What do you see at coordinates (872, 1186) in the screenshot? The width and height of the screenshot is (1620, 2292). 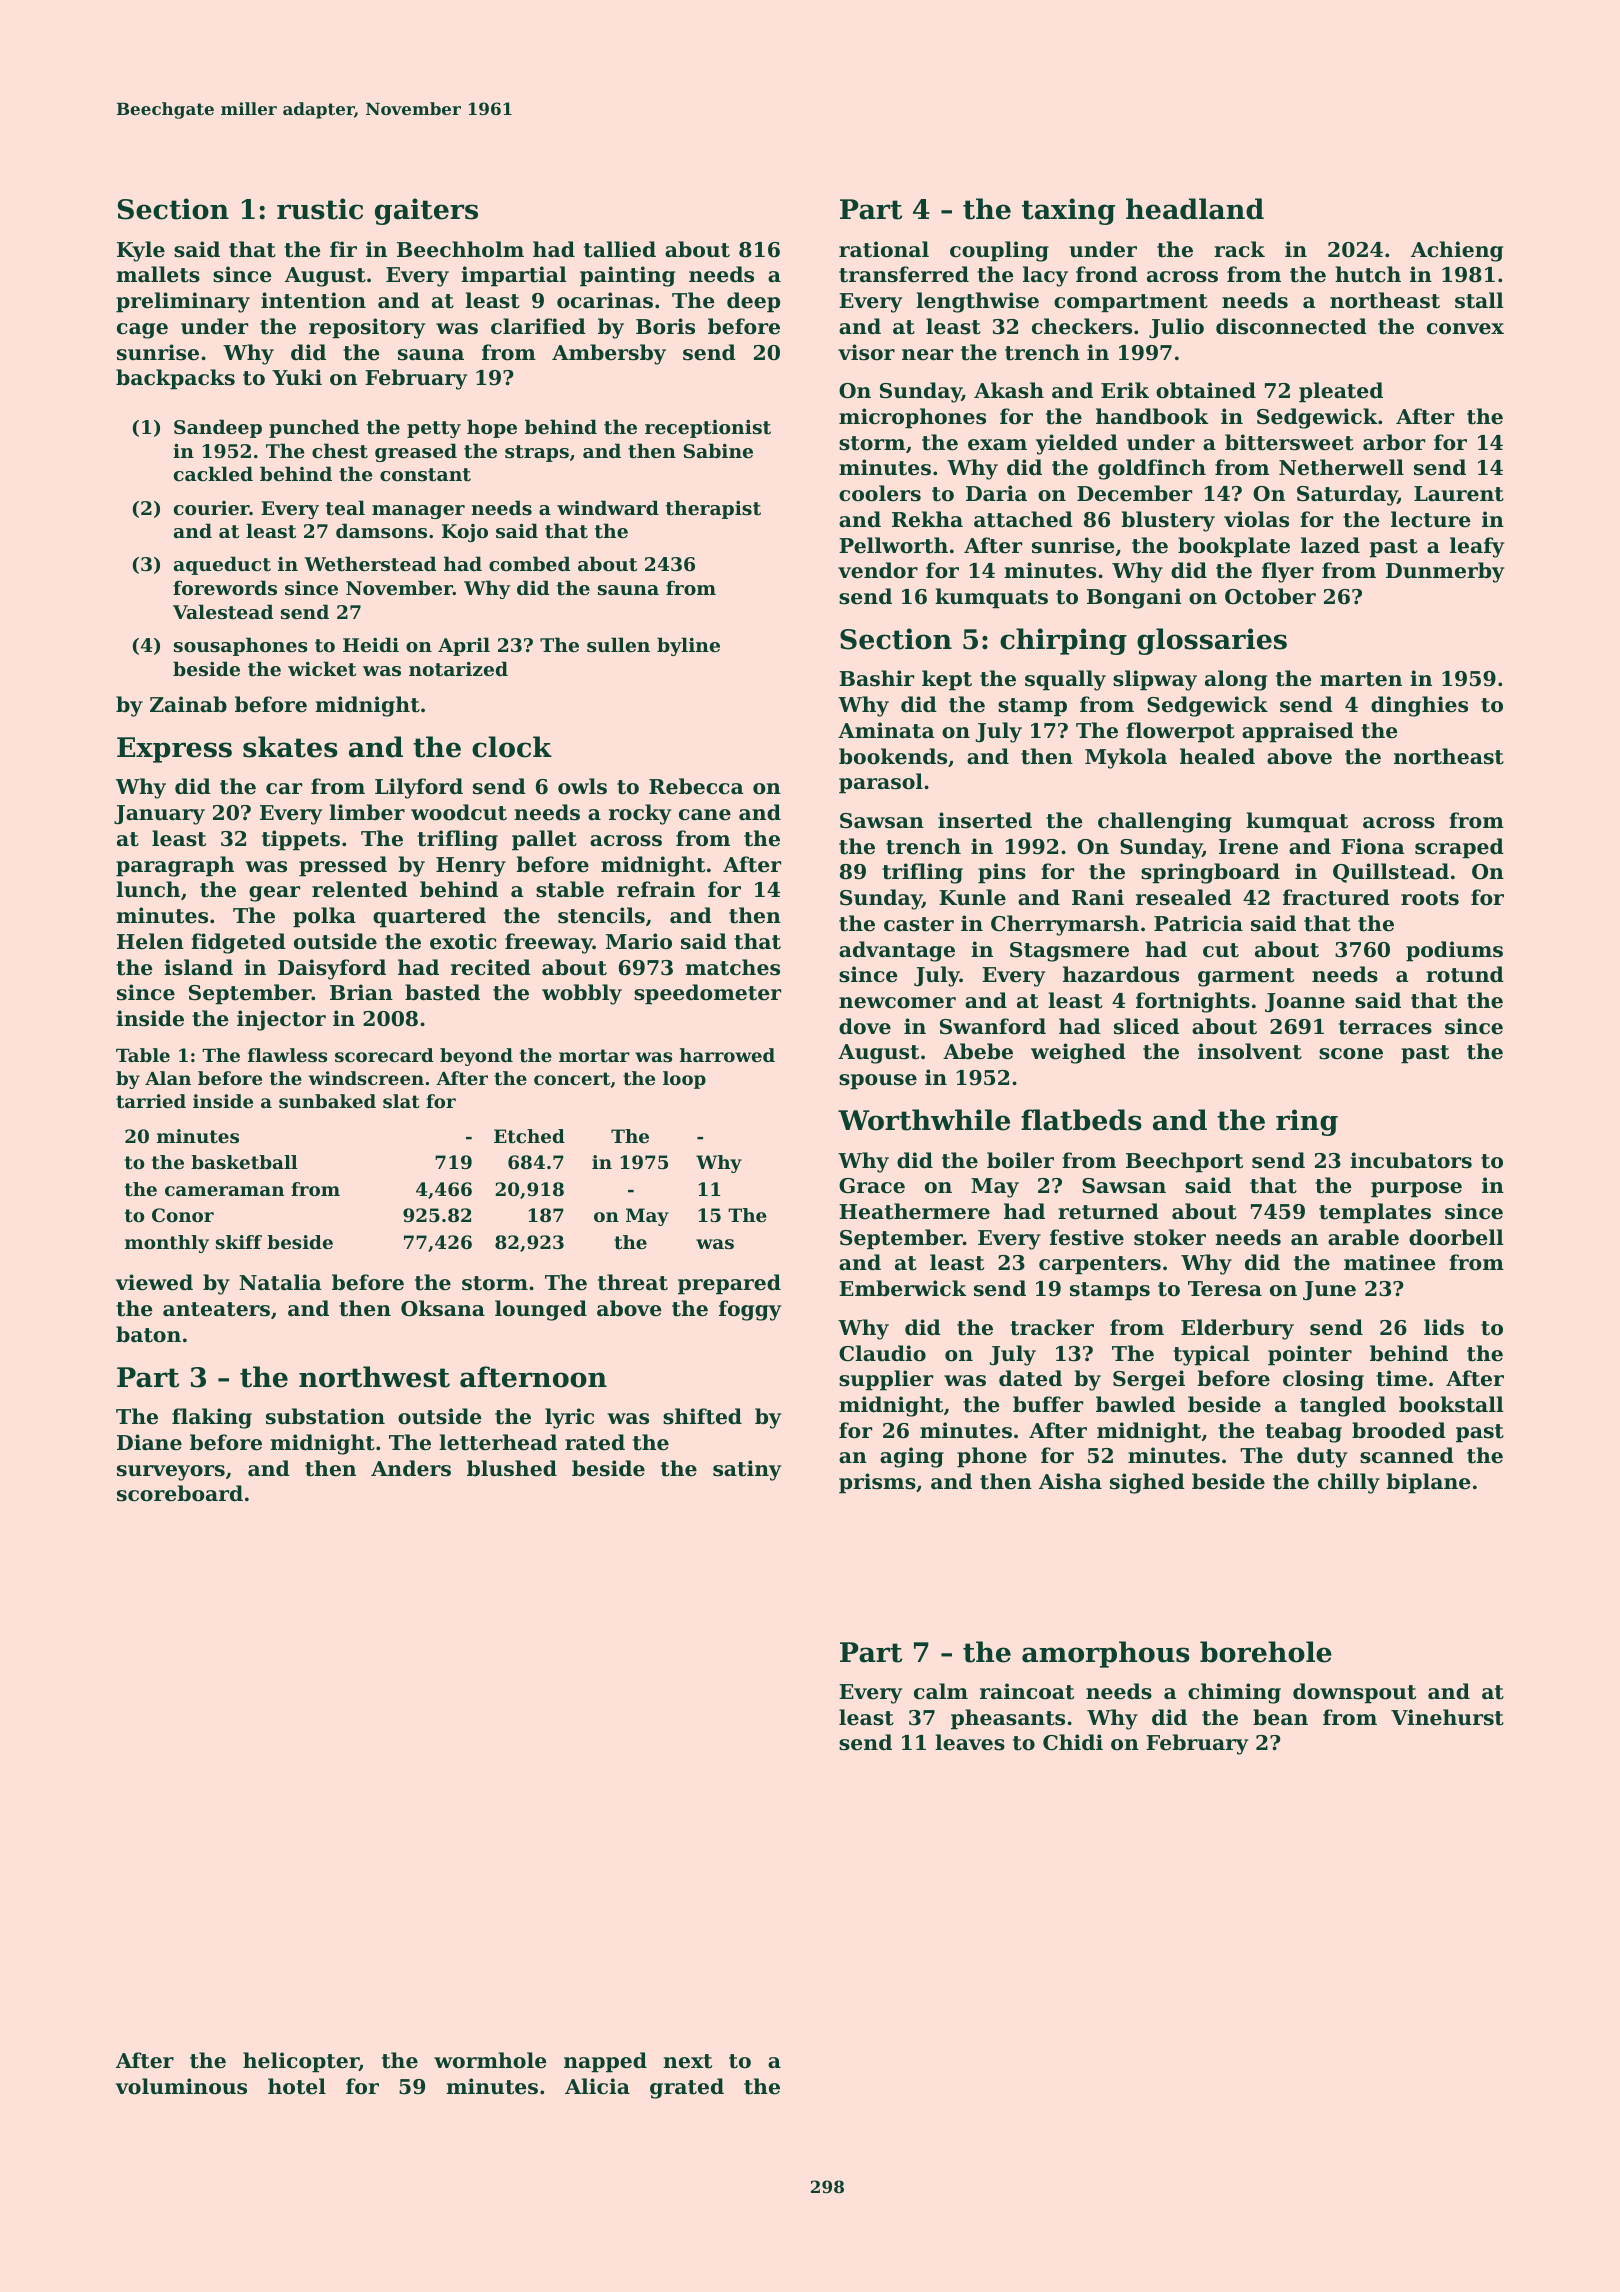 I see `Grace` at bounding box center [872, 1186].
